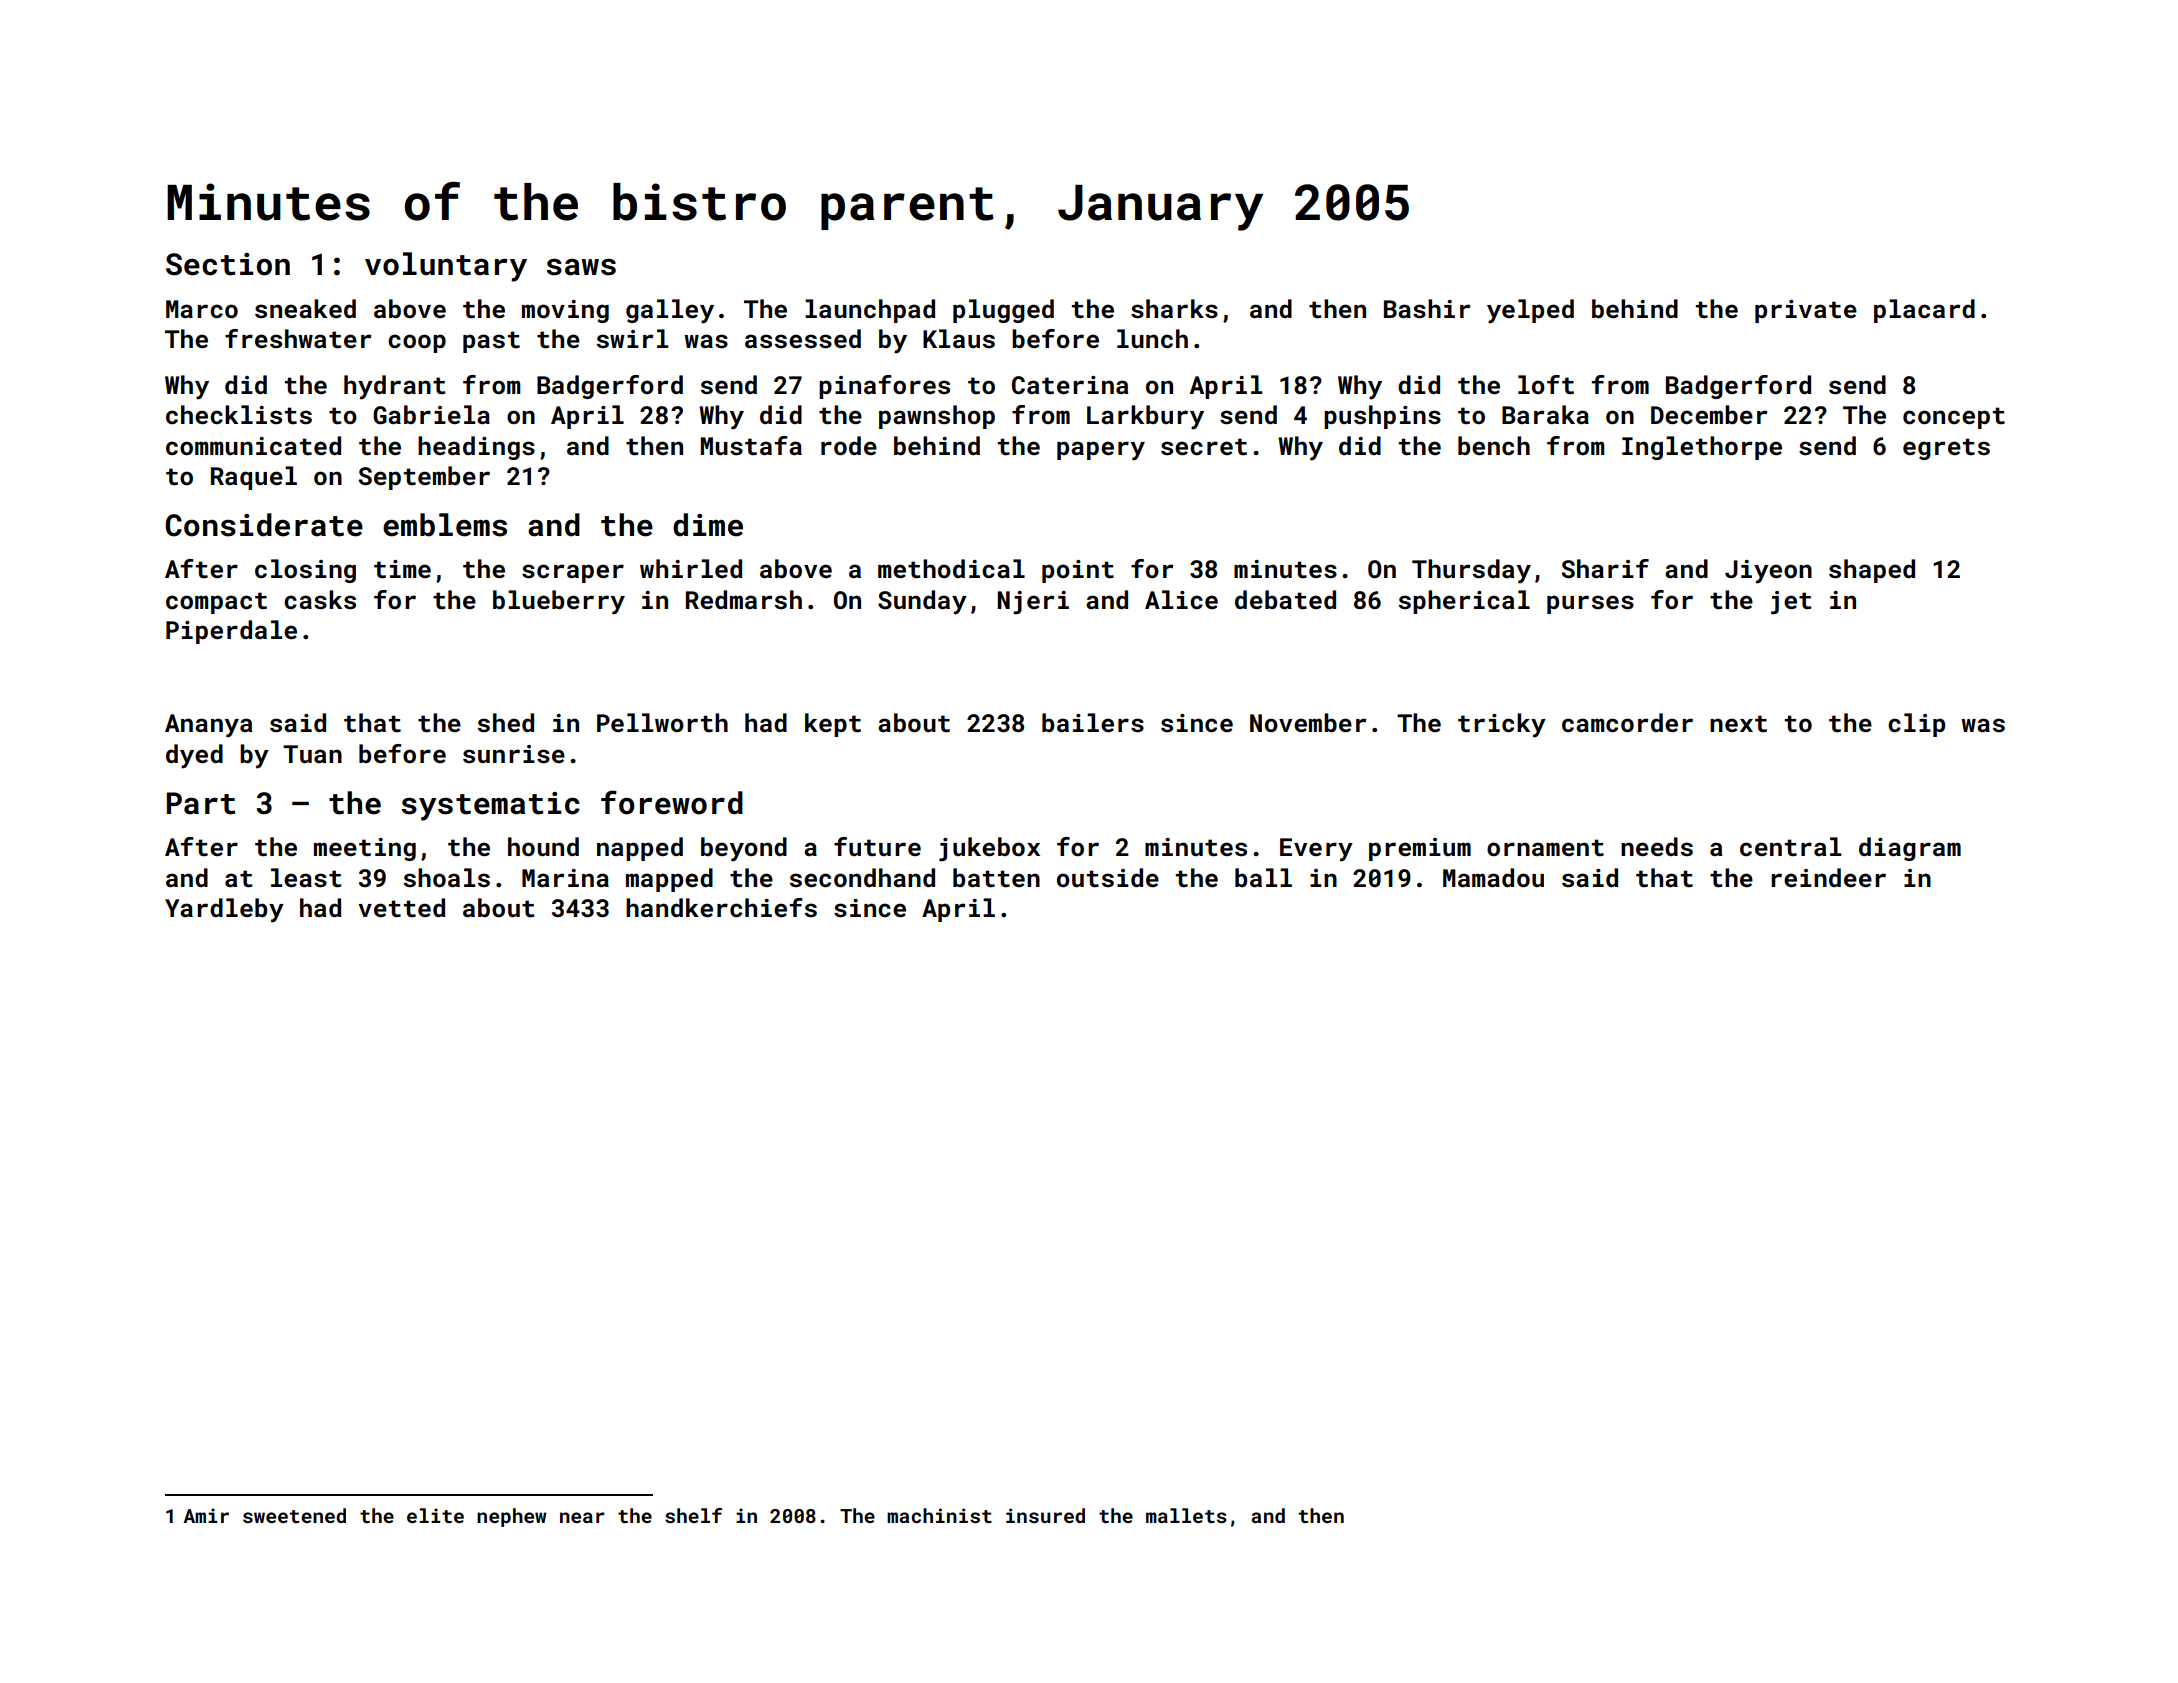  Describe the element at coordinates (294, 1515) in the screenshot. I see `sweetened` at that location.
